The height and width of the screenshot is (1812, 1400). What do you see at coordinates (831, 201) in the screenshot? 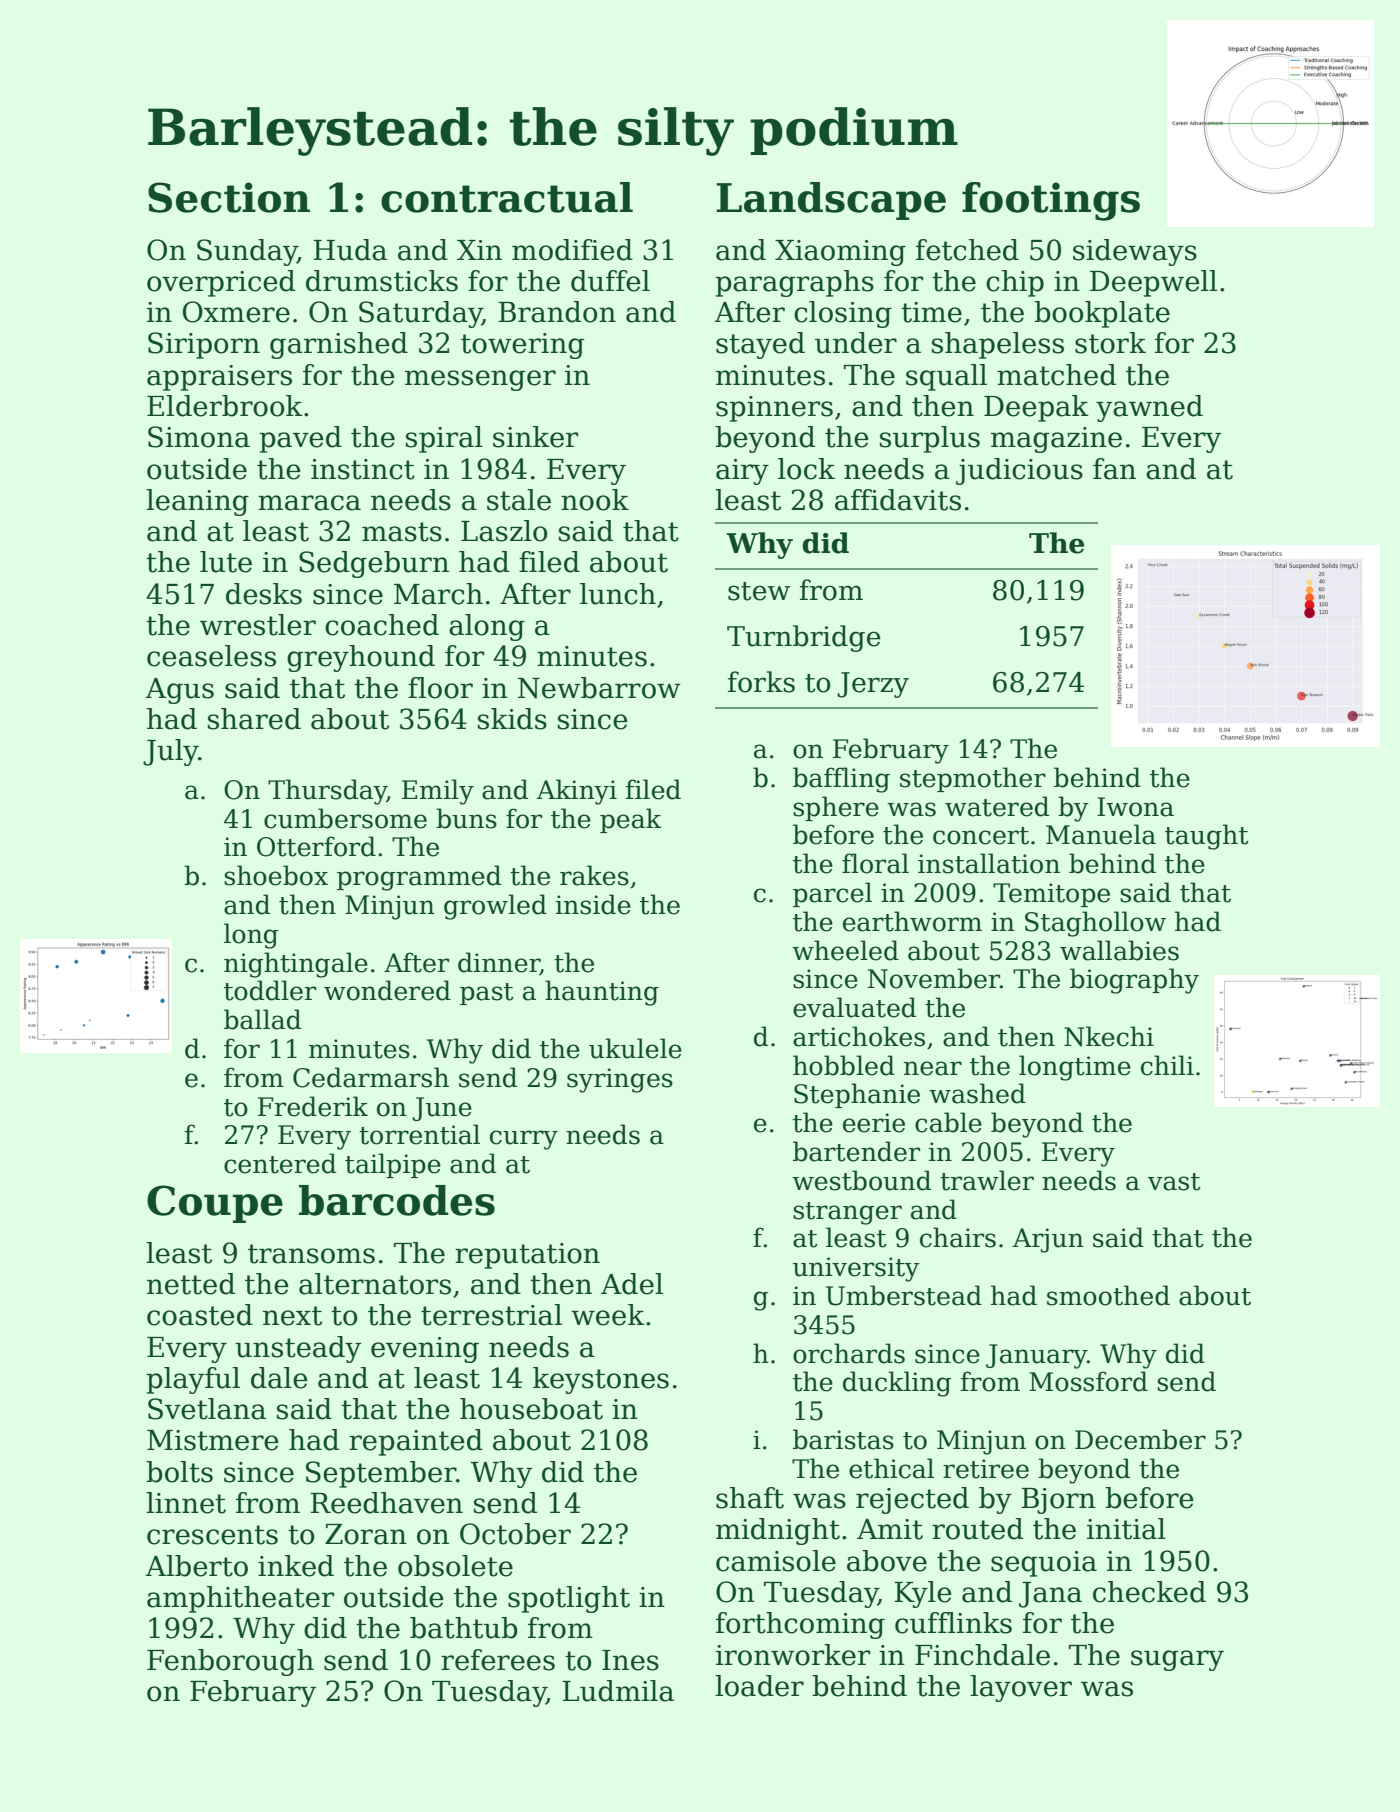
I see `Landscape` at bounding box center [831, 201].
